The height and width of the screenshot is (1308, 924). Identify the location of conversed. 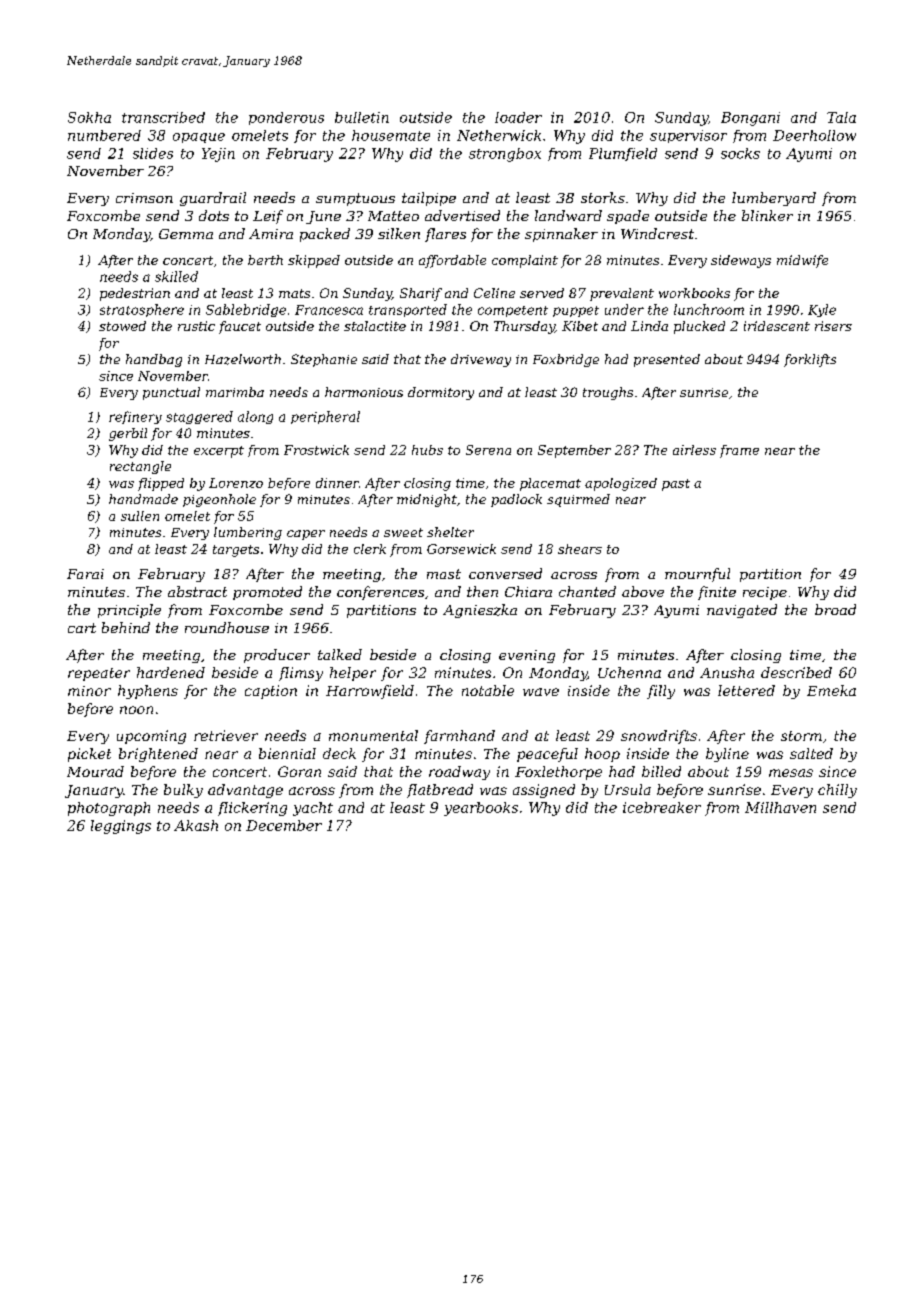
(505, 573).
